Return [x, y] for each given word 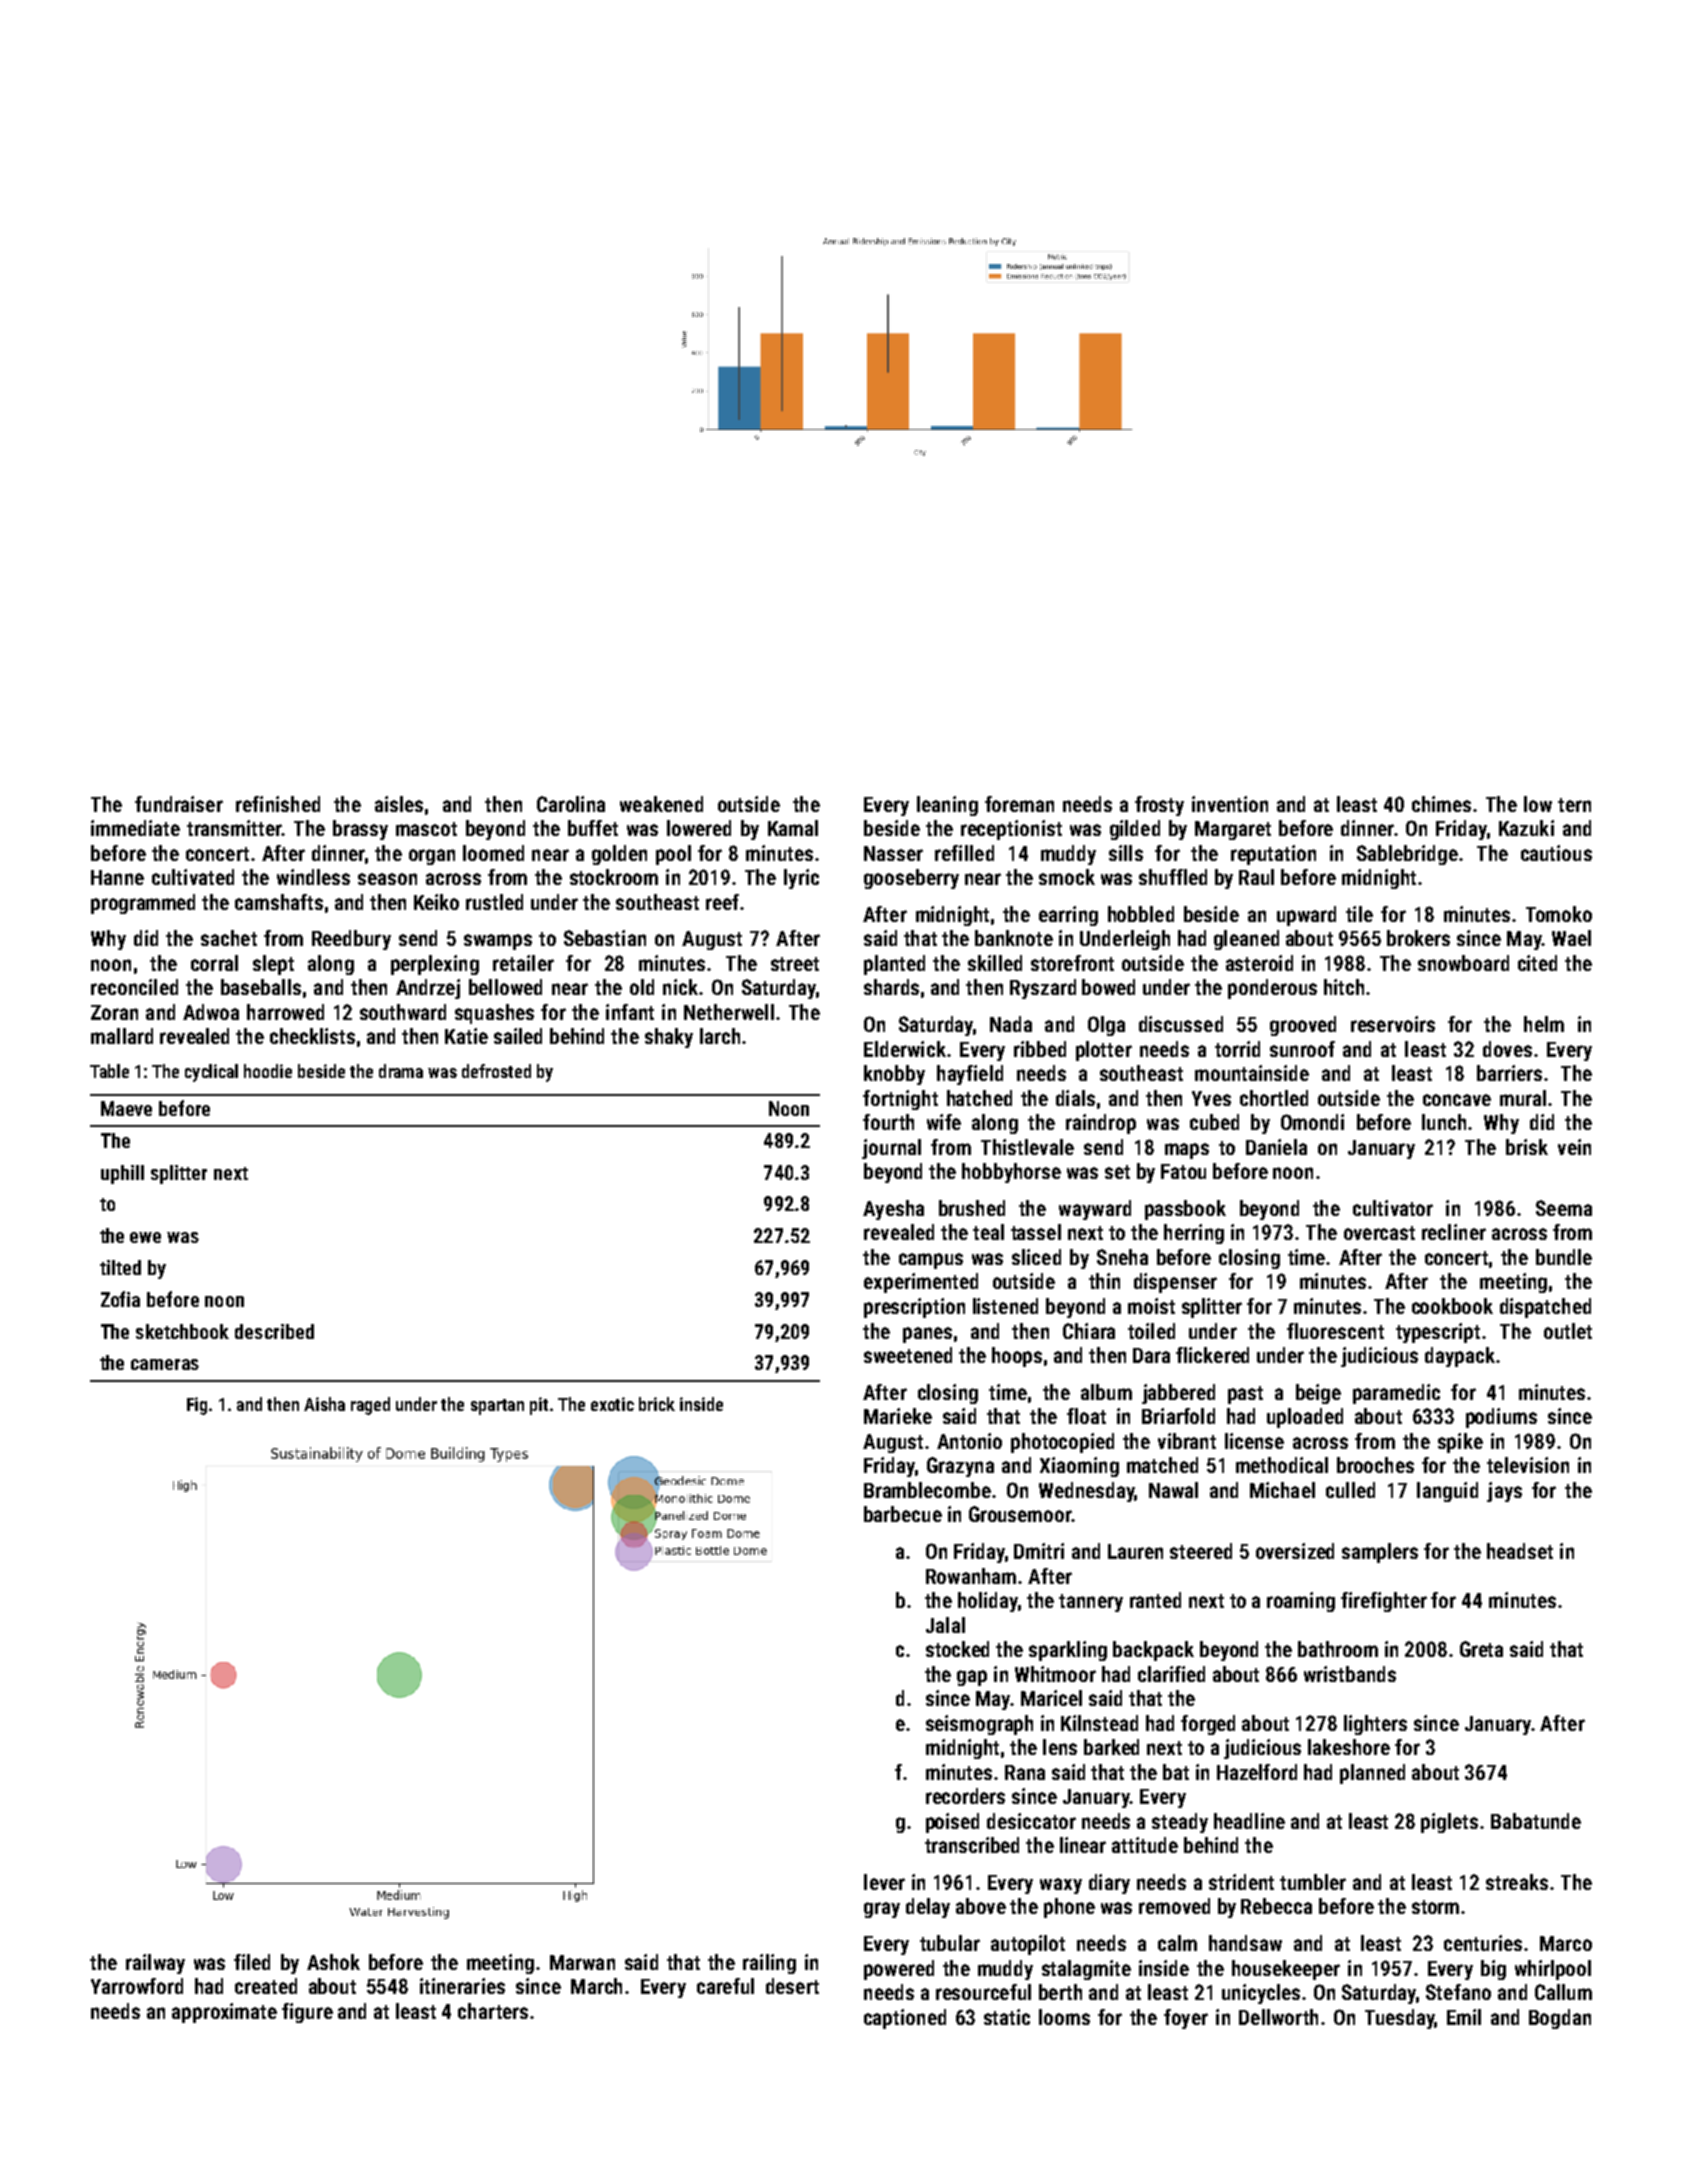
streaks [1517, 1882]
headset [1520, 1551]
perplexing [435, 965]
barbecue [903, 1514]
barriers [1509, 1073]
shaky [669, 1038]
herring [1194, 1234]
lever [884, 1882]
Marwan [582, 1962]
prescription [914, 1308]
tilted [120, 1267]
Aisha [324, 1404]
